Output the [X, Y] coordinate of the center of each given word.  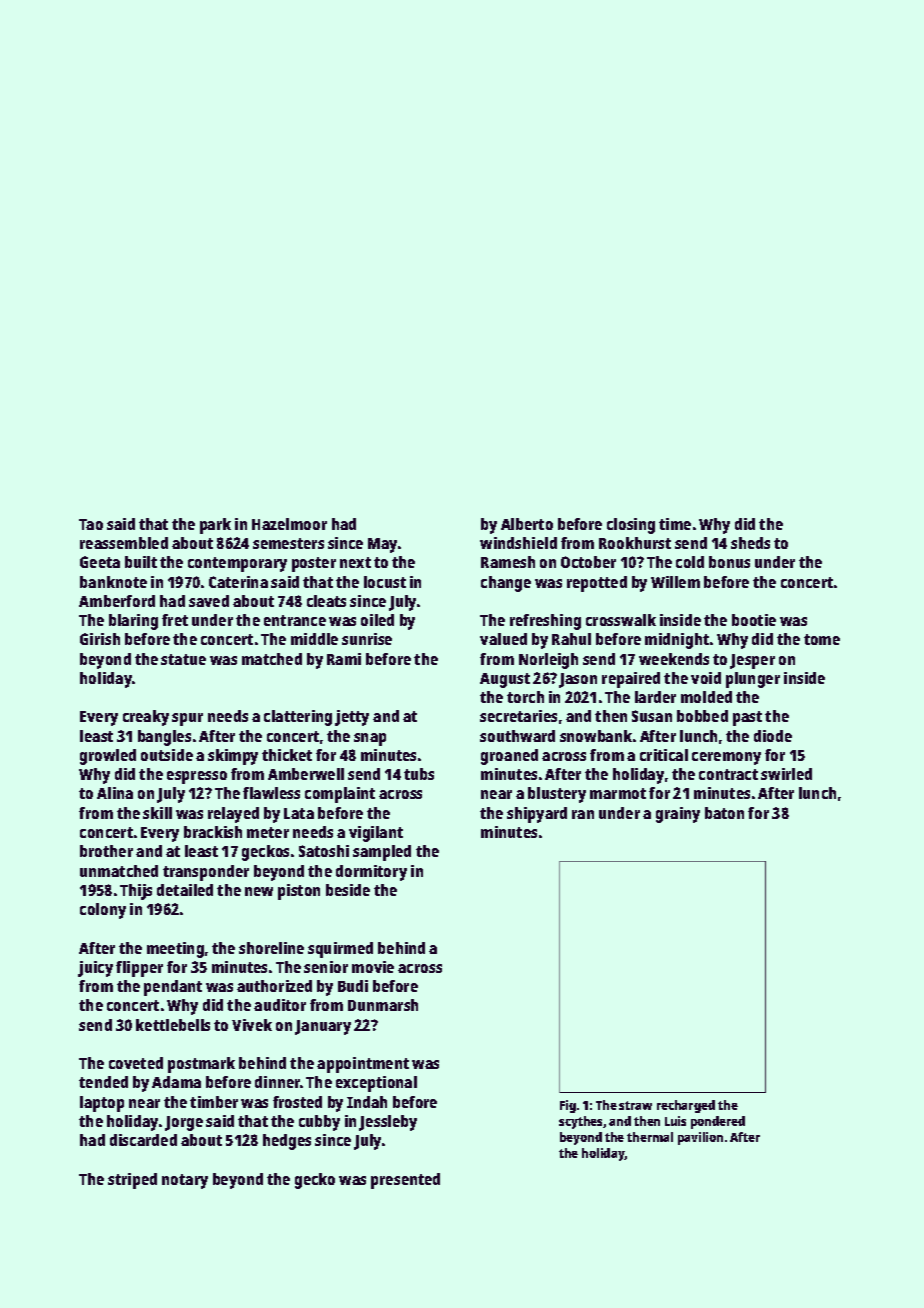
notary [185, 1181]
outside [167, 755]
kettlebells [173, 1025]
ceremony [726, 758]
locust [385, 582]
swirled [786, 774]
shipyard [537, 815]
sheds [750, 543]
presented [405, 1181]
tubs [419, 774]
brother [106, 851]
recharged [686, 1106]
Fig [568, 1106]
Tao [91, 524]
